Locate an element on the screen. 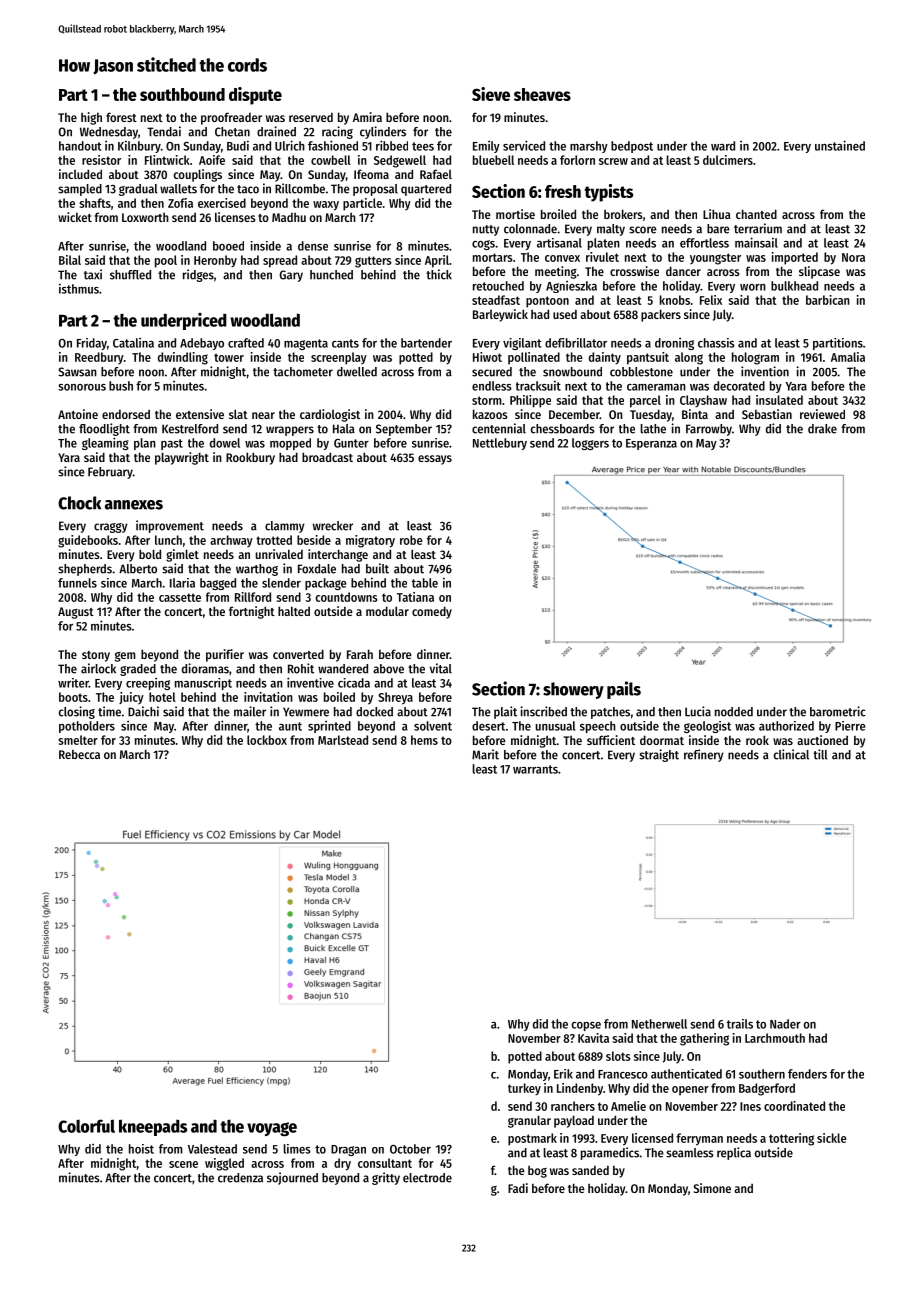 This screenshot has width=924, height=1308. Nader is located at coordinates (785, 1024).
